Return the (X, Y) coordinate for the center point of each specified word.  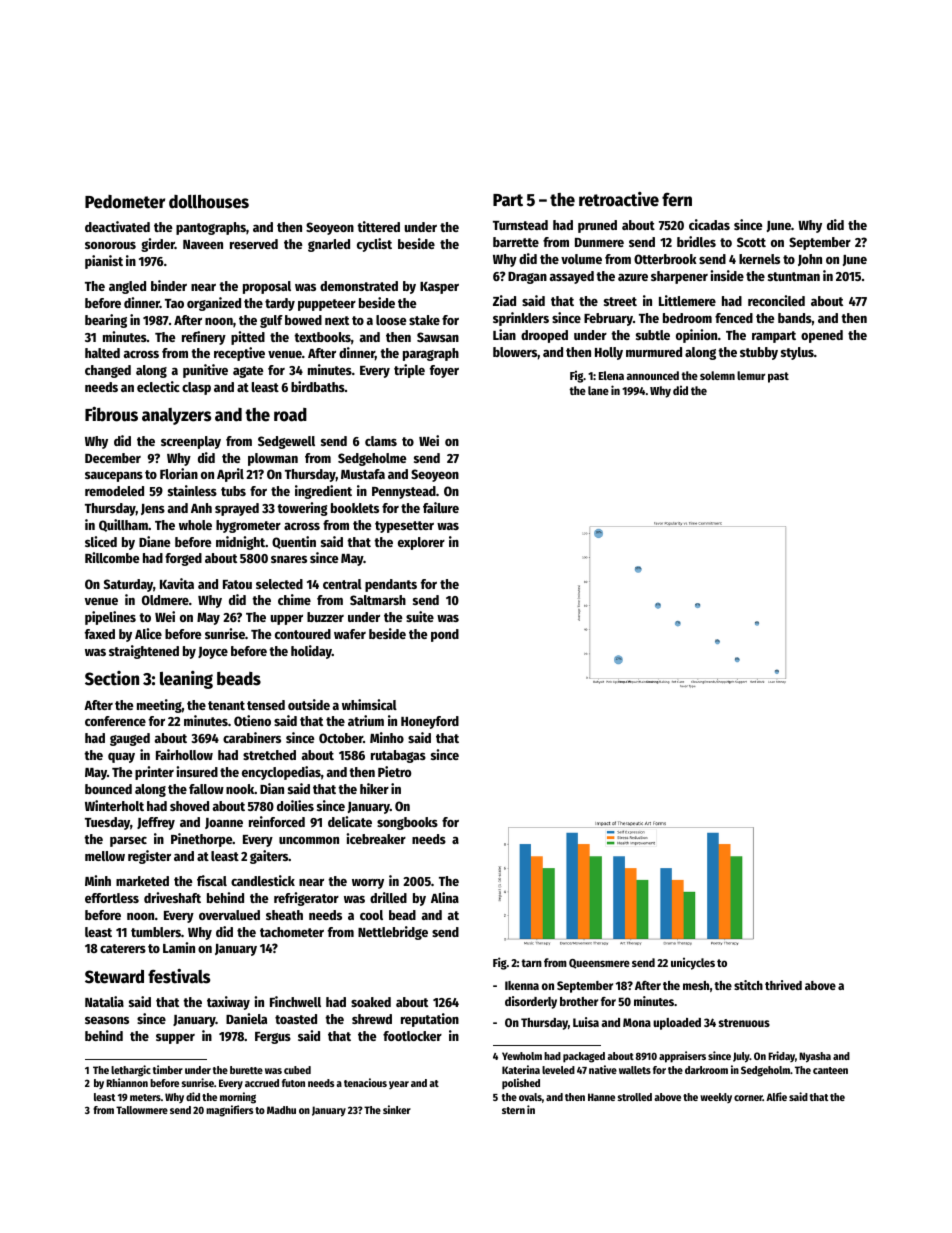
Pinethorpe (202, 840)
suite (420, 616)
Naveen (203, 244)
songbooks (407, 823)
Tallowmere (142, 1110)
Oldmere (165, 600)
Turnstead (520, 225)
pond (445, 635)
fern (677, 199)
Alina (445, 897)
